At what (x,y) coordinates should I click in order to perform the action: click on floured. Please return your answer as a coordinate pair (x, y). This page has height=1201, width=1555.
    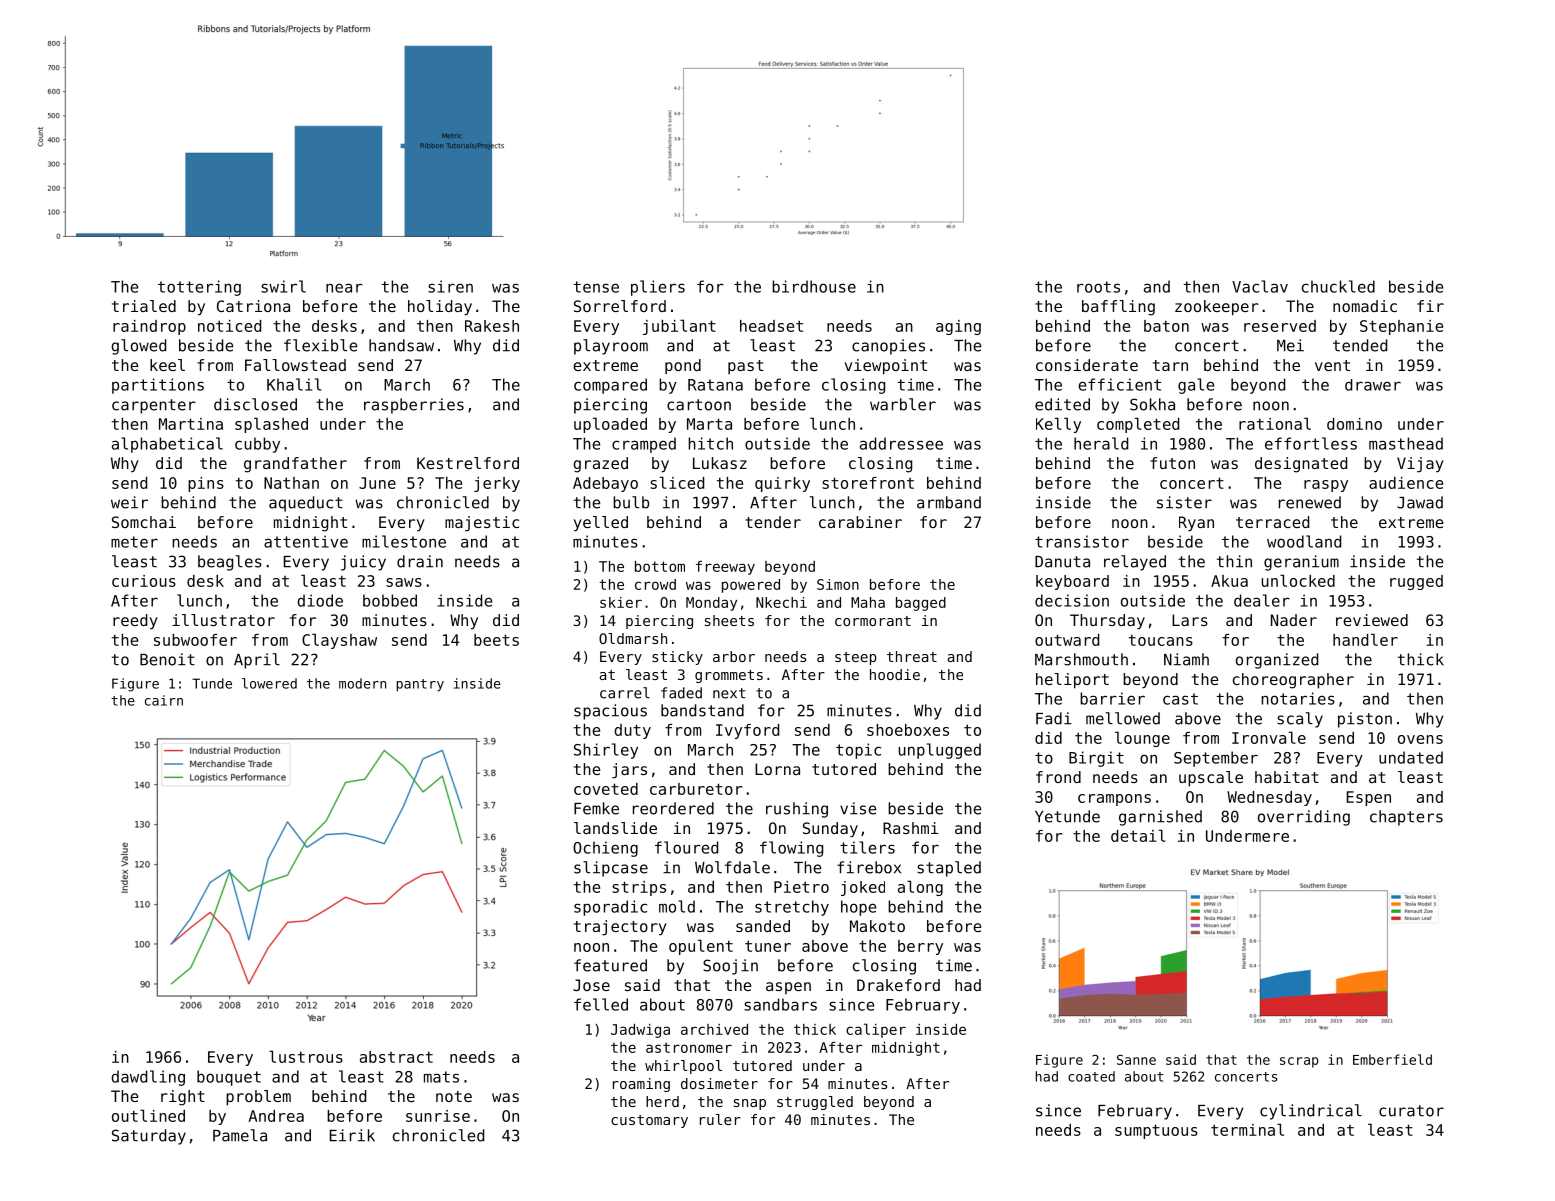
    Looking at the image, I should click on (686, 847).
